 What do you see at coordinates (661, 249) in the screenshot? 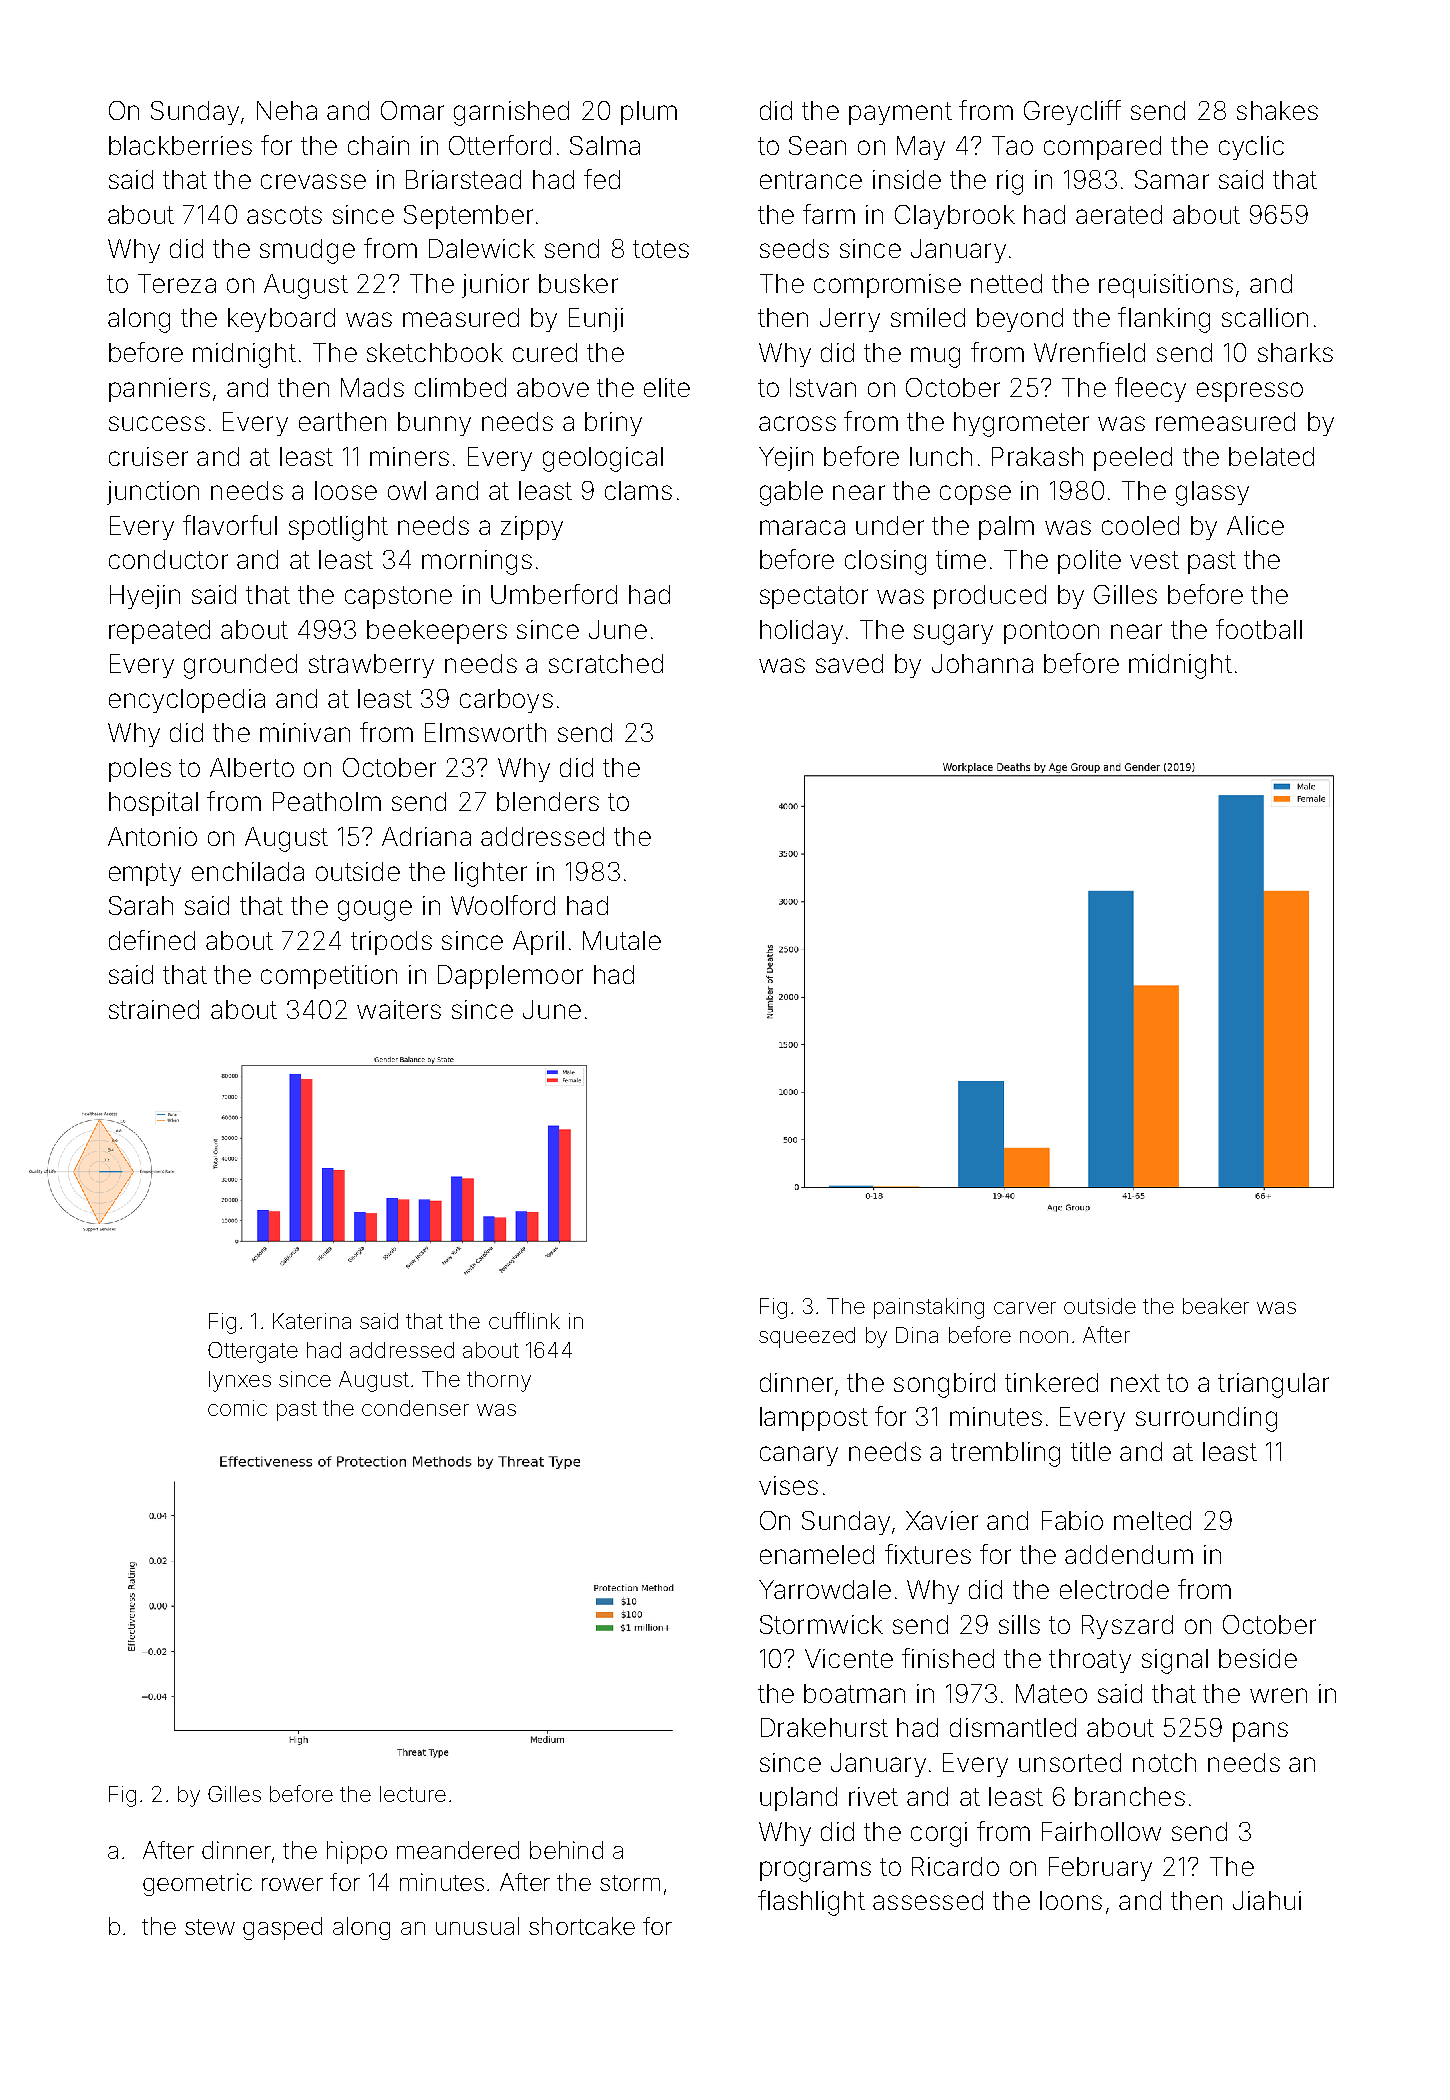
I see `totes` at bounding box center [661, 249].
